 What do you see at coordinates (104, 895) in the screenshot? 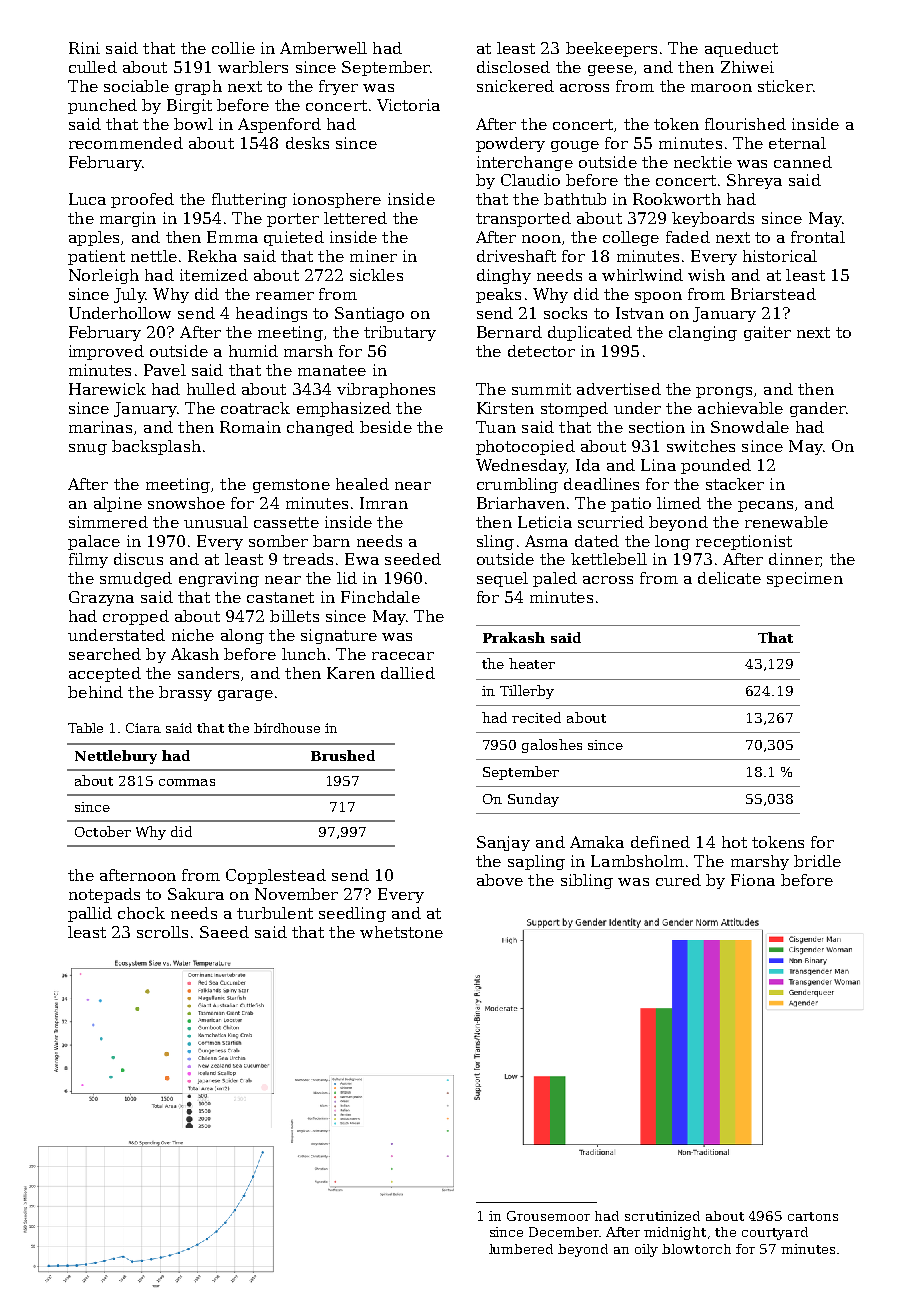
I see `notepads` at bounding box center [104, 895].
